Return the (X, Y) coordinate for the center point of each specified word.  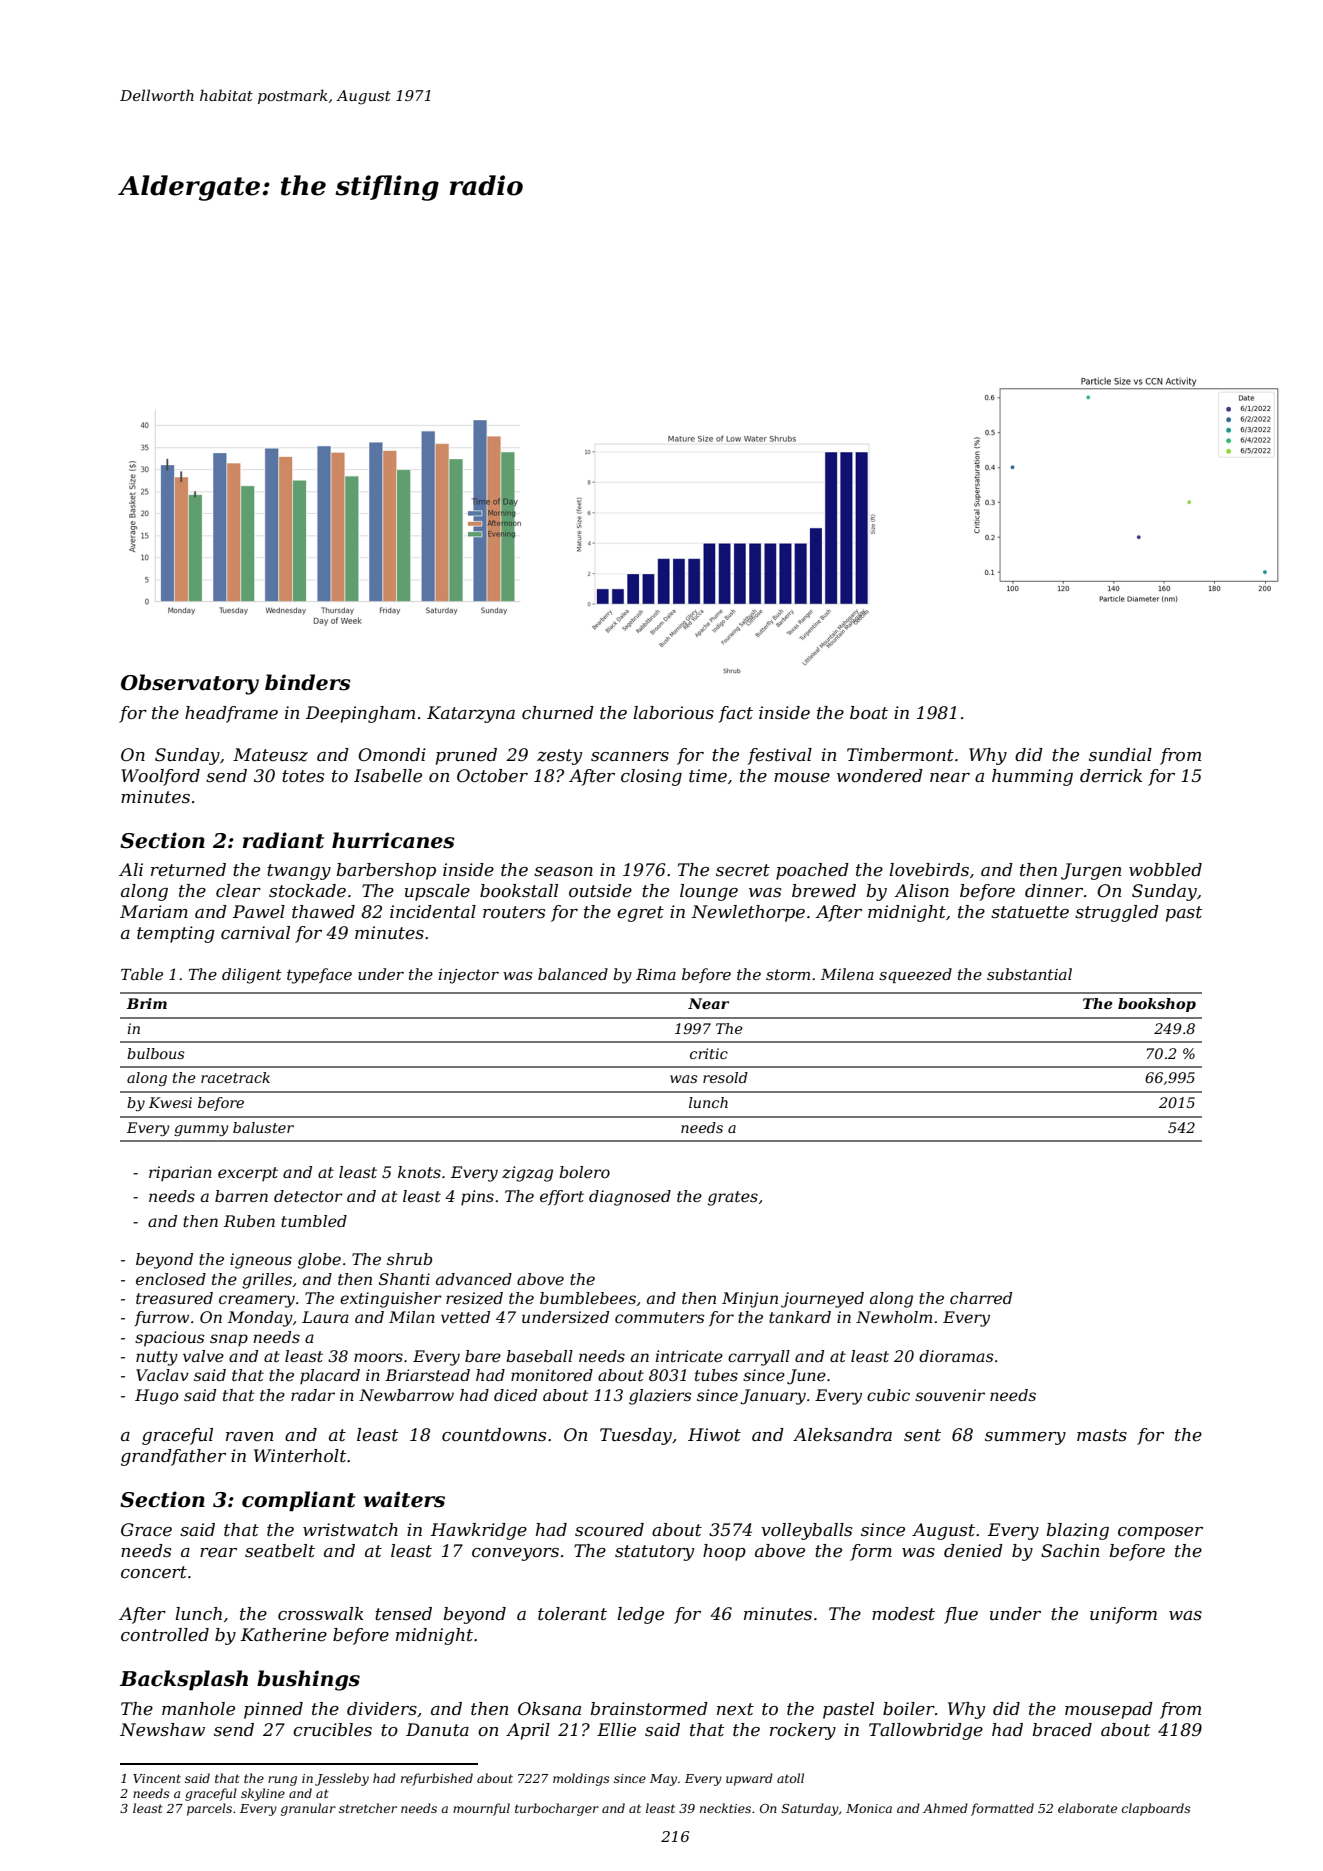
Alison (921, 890)
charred (981, 1298)
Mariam (154, 911)
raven (249, 1437)
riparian (180, 1174)
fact (736, 714)
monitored (552, 1375)
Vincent (157, 1778)
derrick (1111, 776)
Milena (847, 974)
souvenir (950, 1395)
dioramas (956, 1356)
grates (733, 1198)
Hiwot (714, 1434)
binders (308, 682)
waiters (404, 1499)
